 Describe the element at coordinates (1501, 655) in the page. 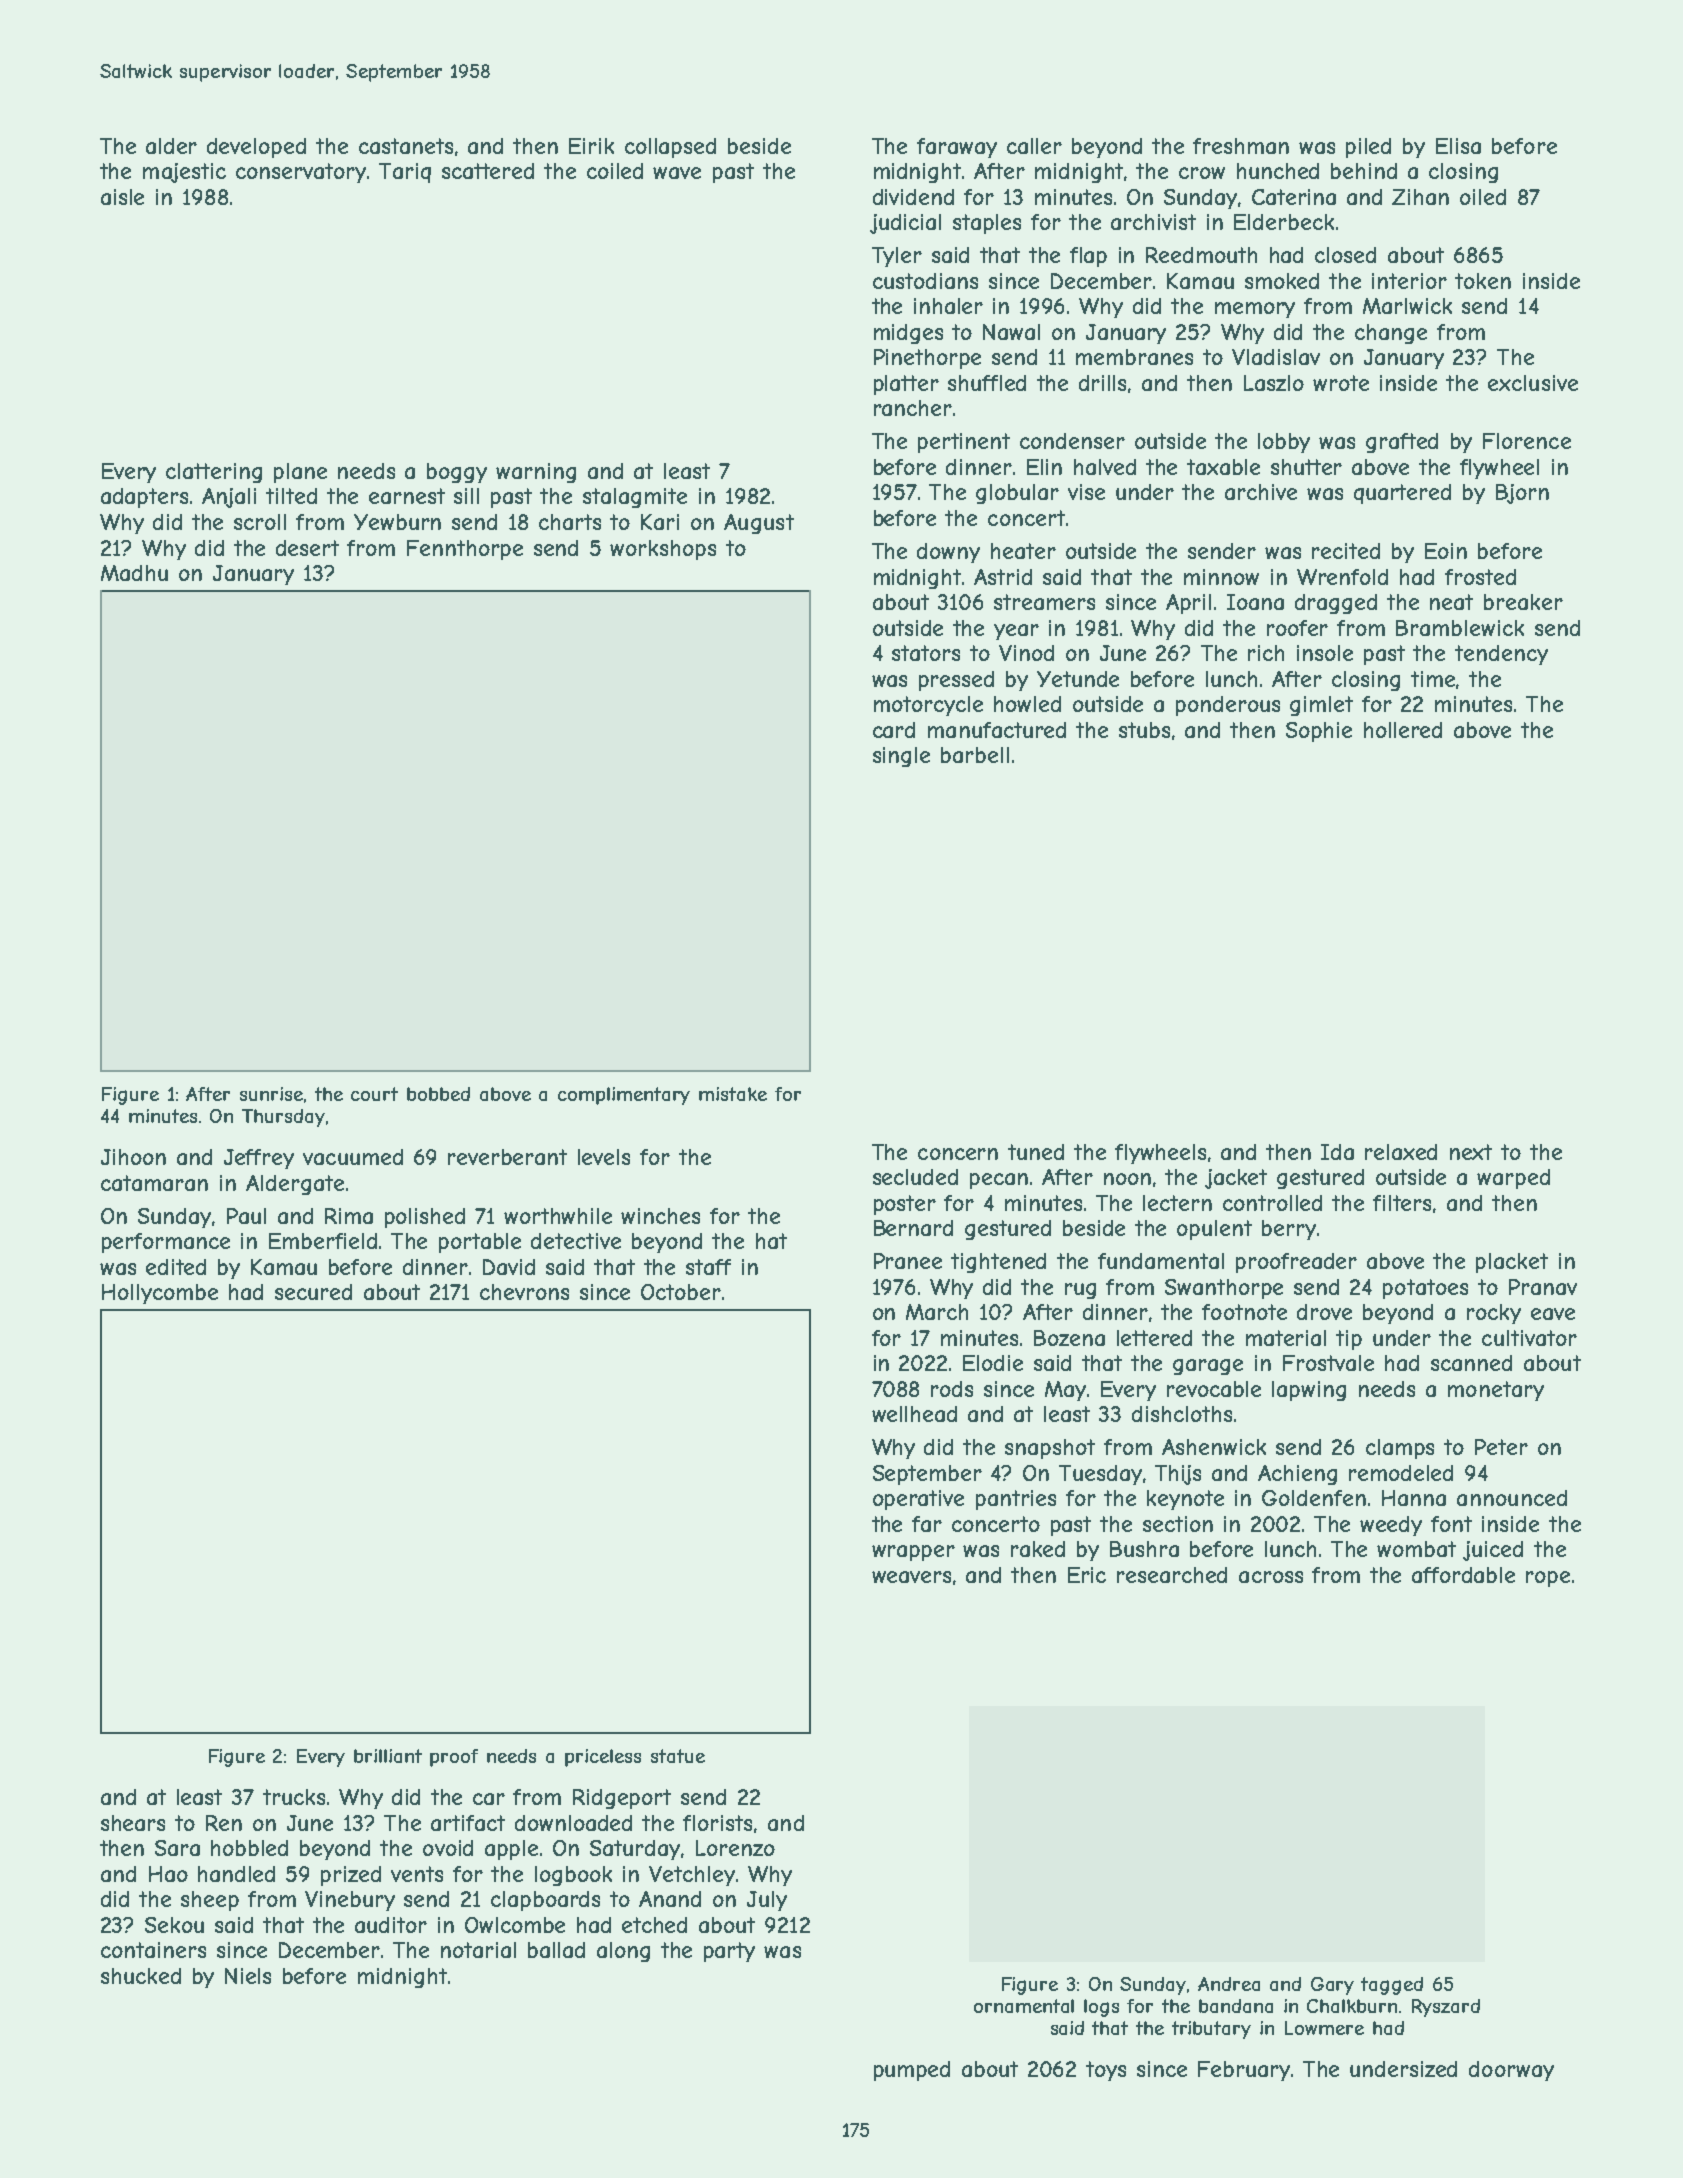

I see `tendency` at that location.
